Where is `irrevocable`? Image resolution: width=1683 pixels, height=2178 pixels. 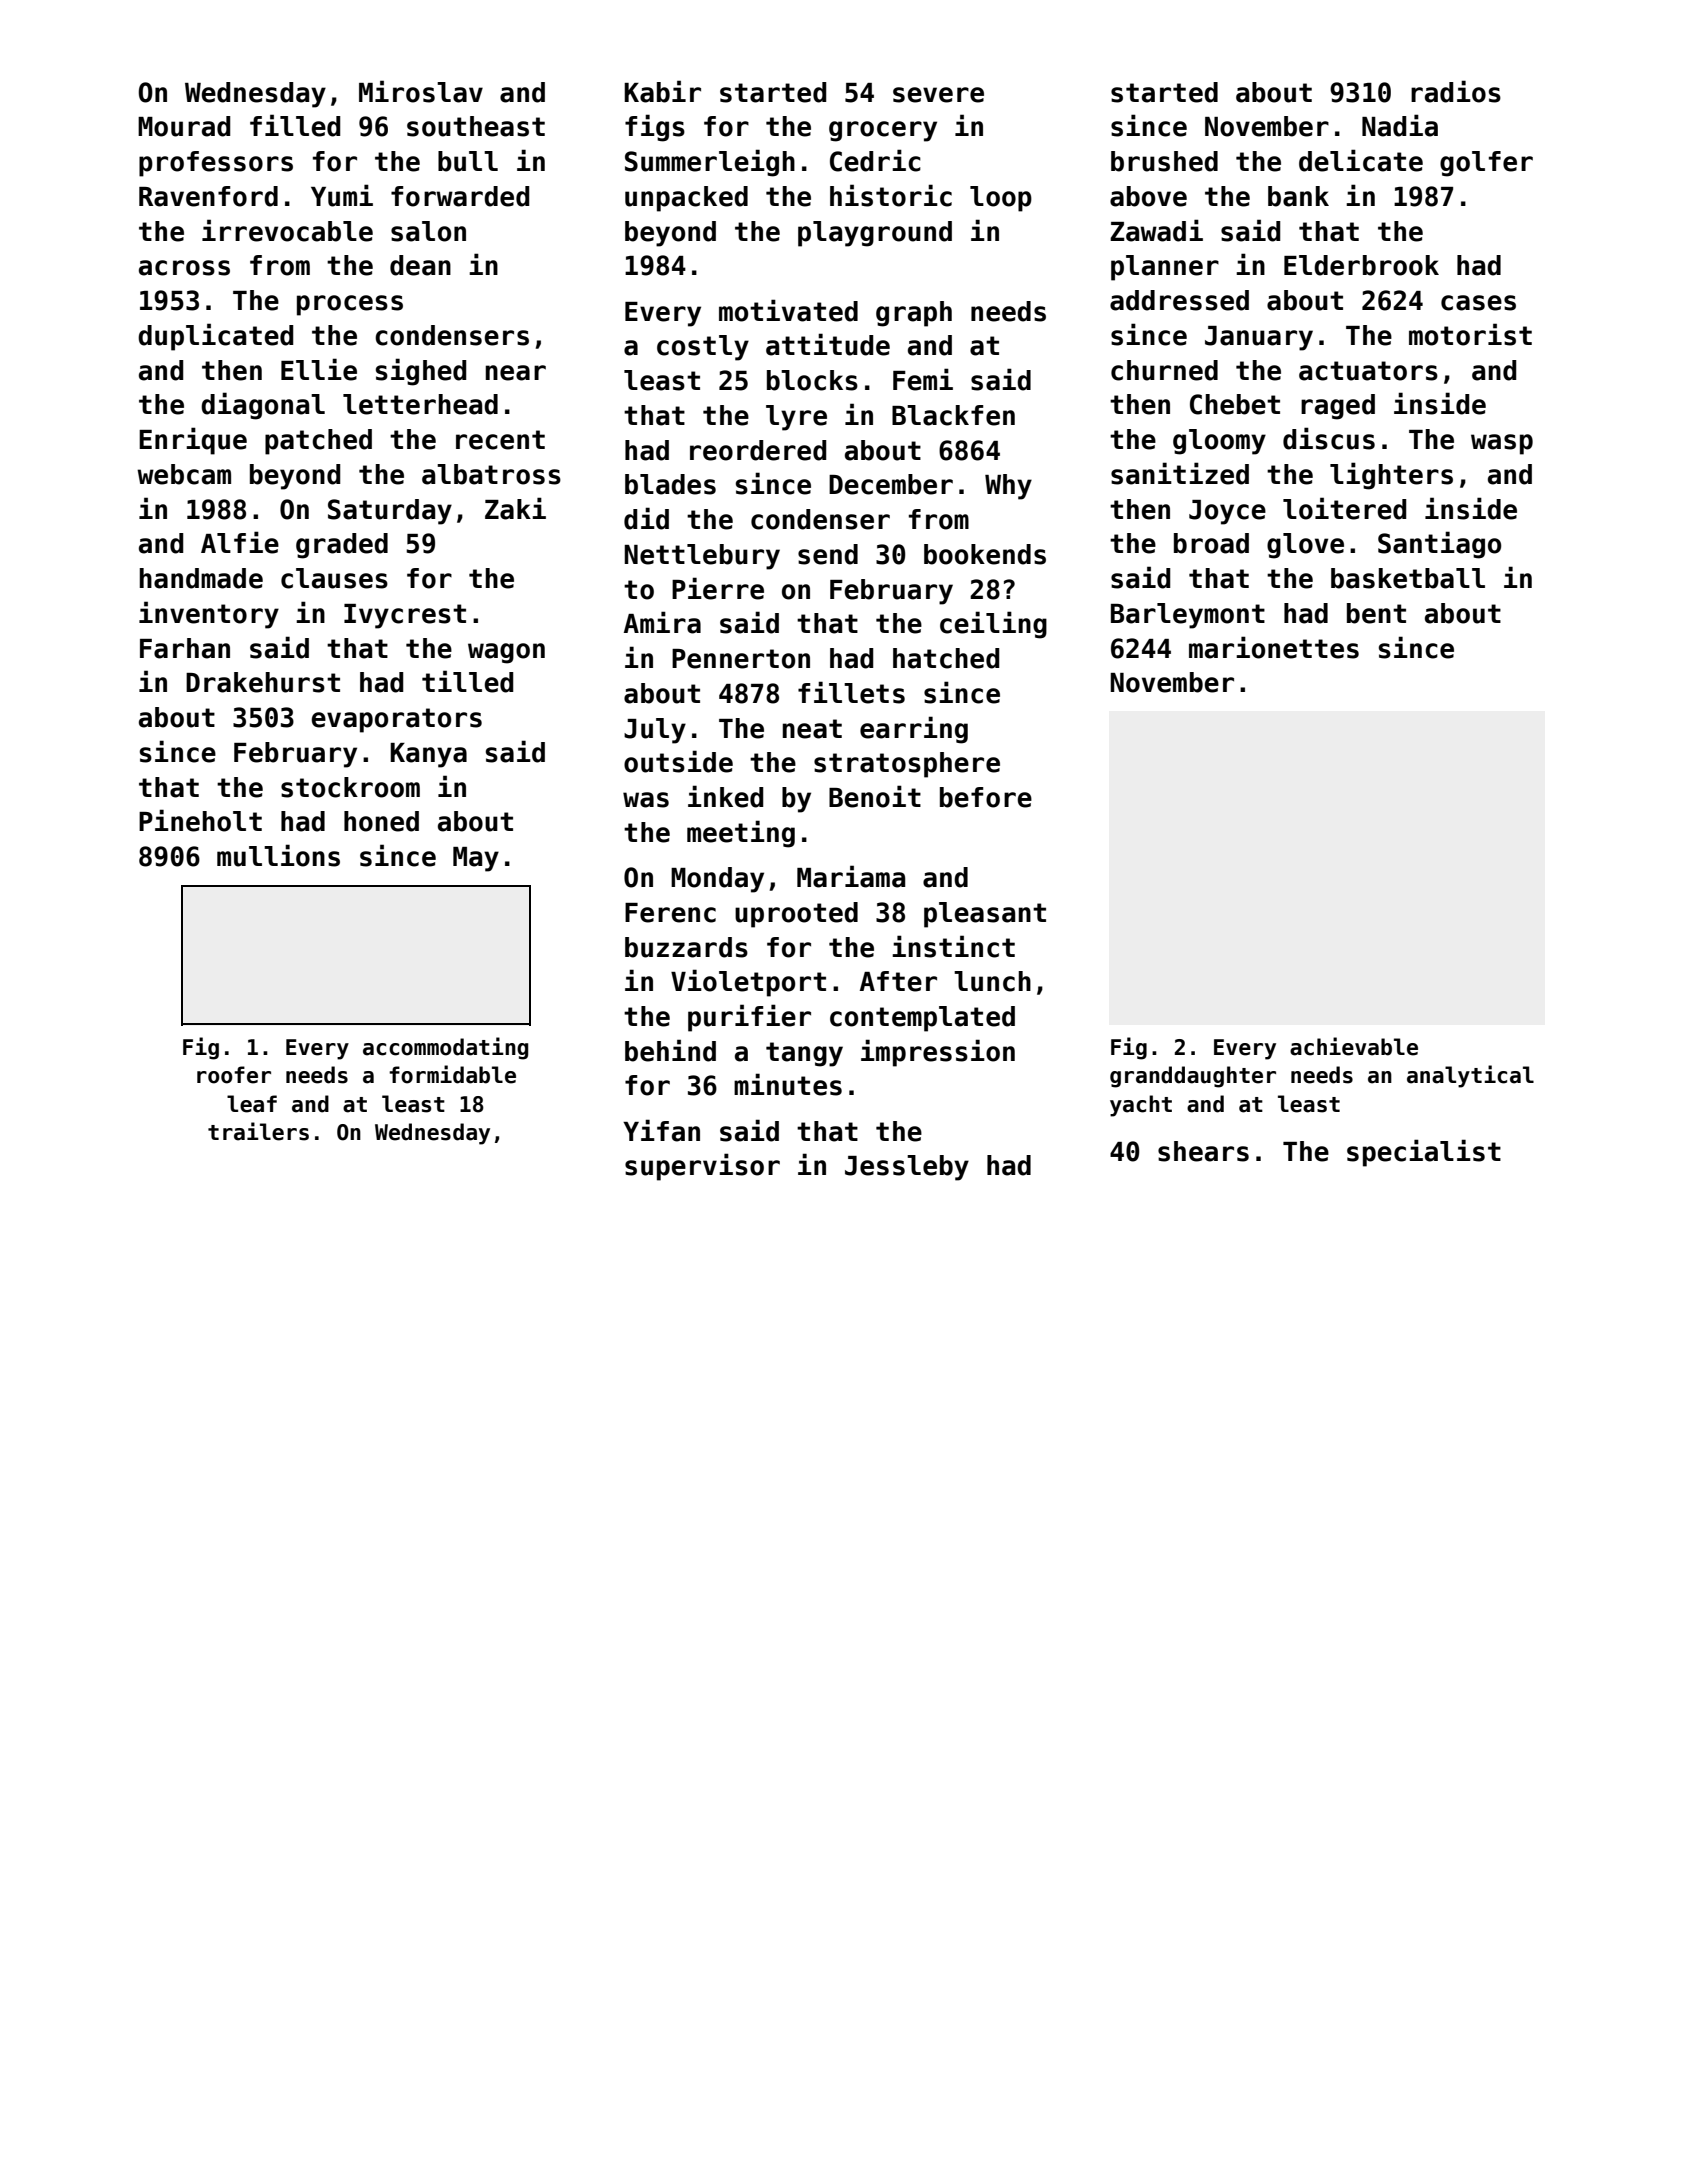 irrevocable is located at coordinates (287, 230).
